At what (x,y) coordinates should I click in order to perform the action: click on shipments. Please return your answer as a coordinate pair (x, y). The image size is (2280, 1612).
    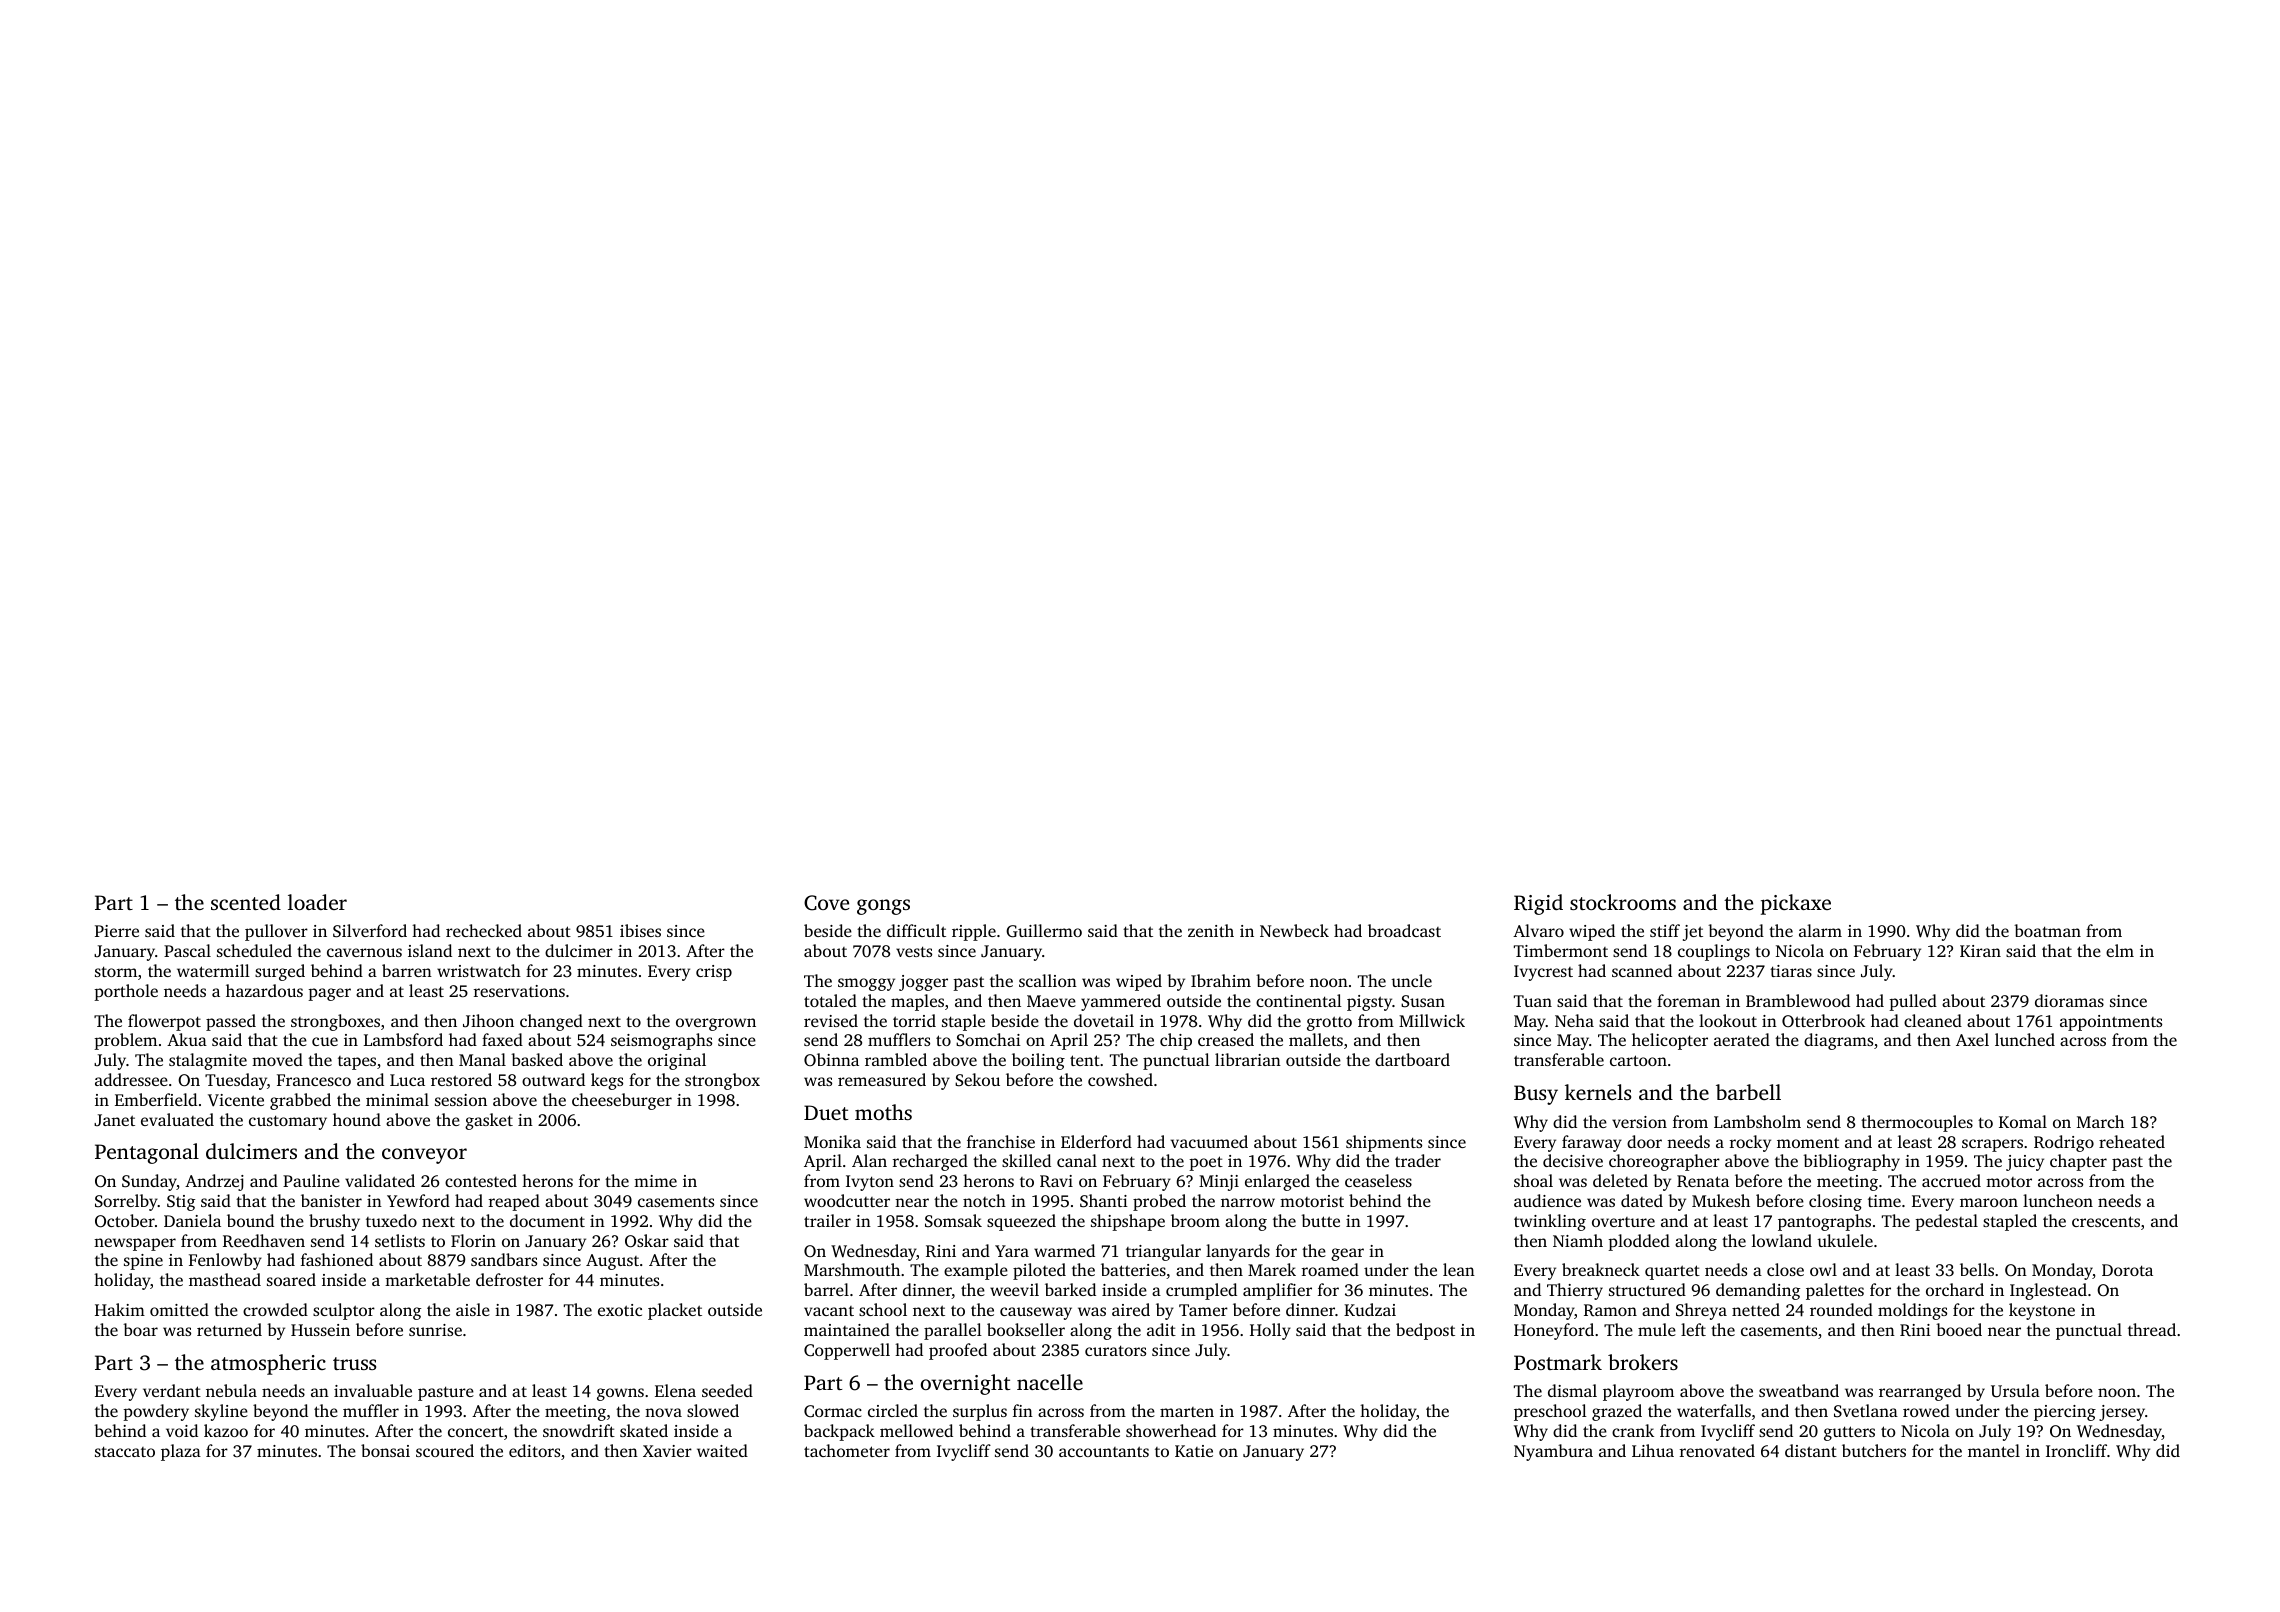
    Looking at the image, I should click on (1384, 1143).
